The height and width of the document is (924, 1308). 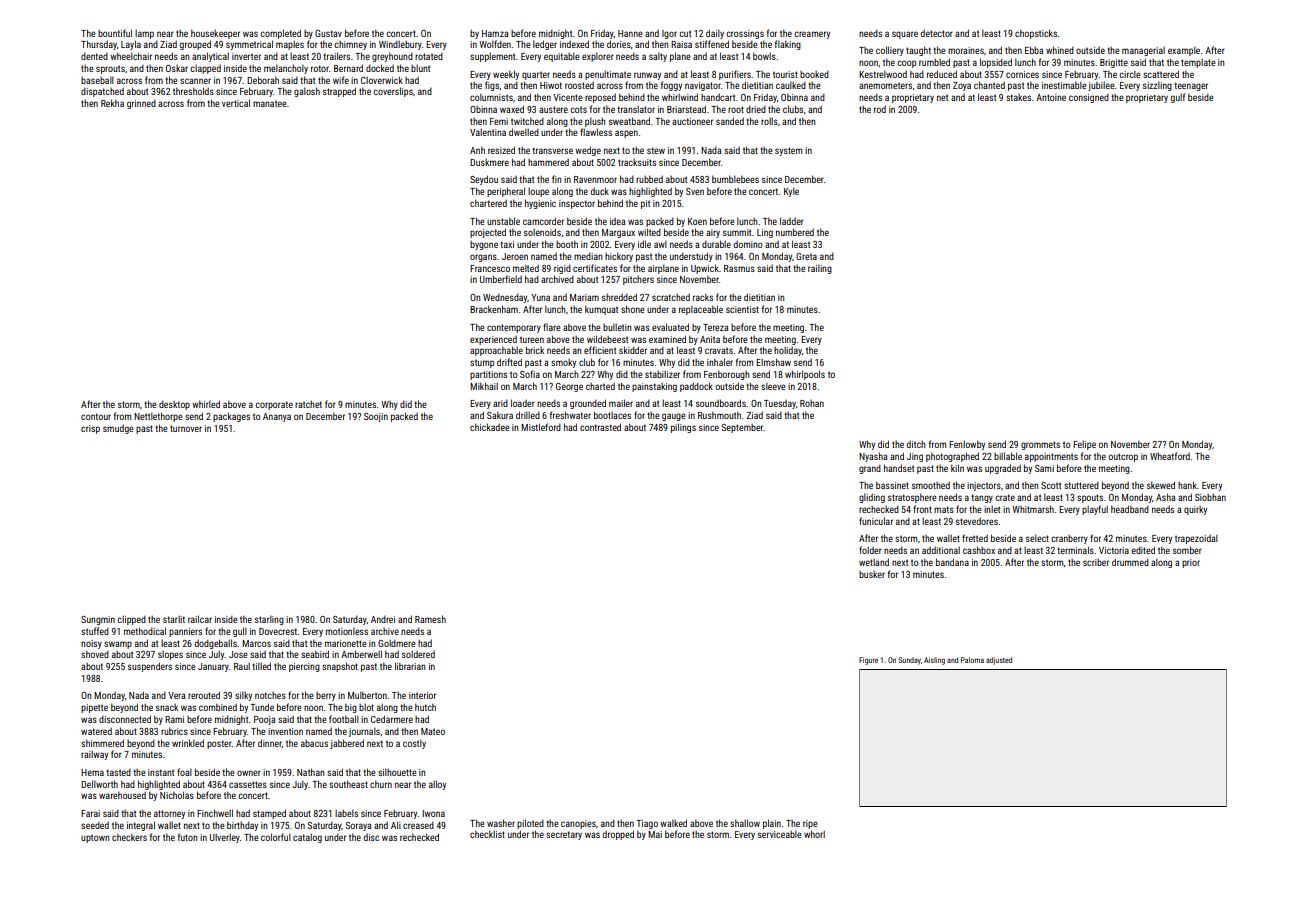 I want to click on quirky, so click(x=1195, y=510).
